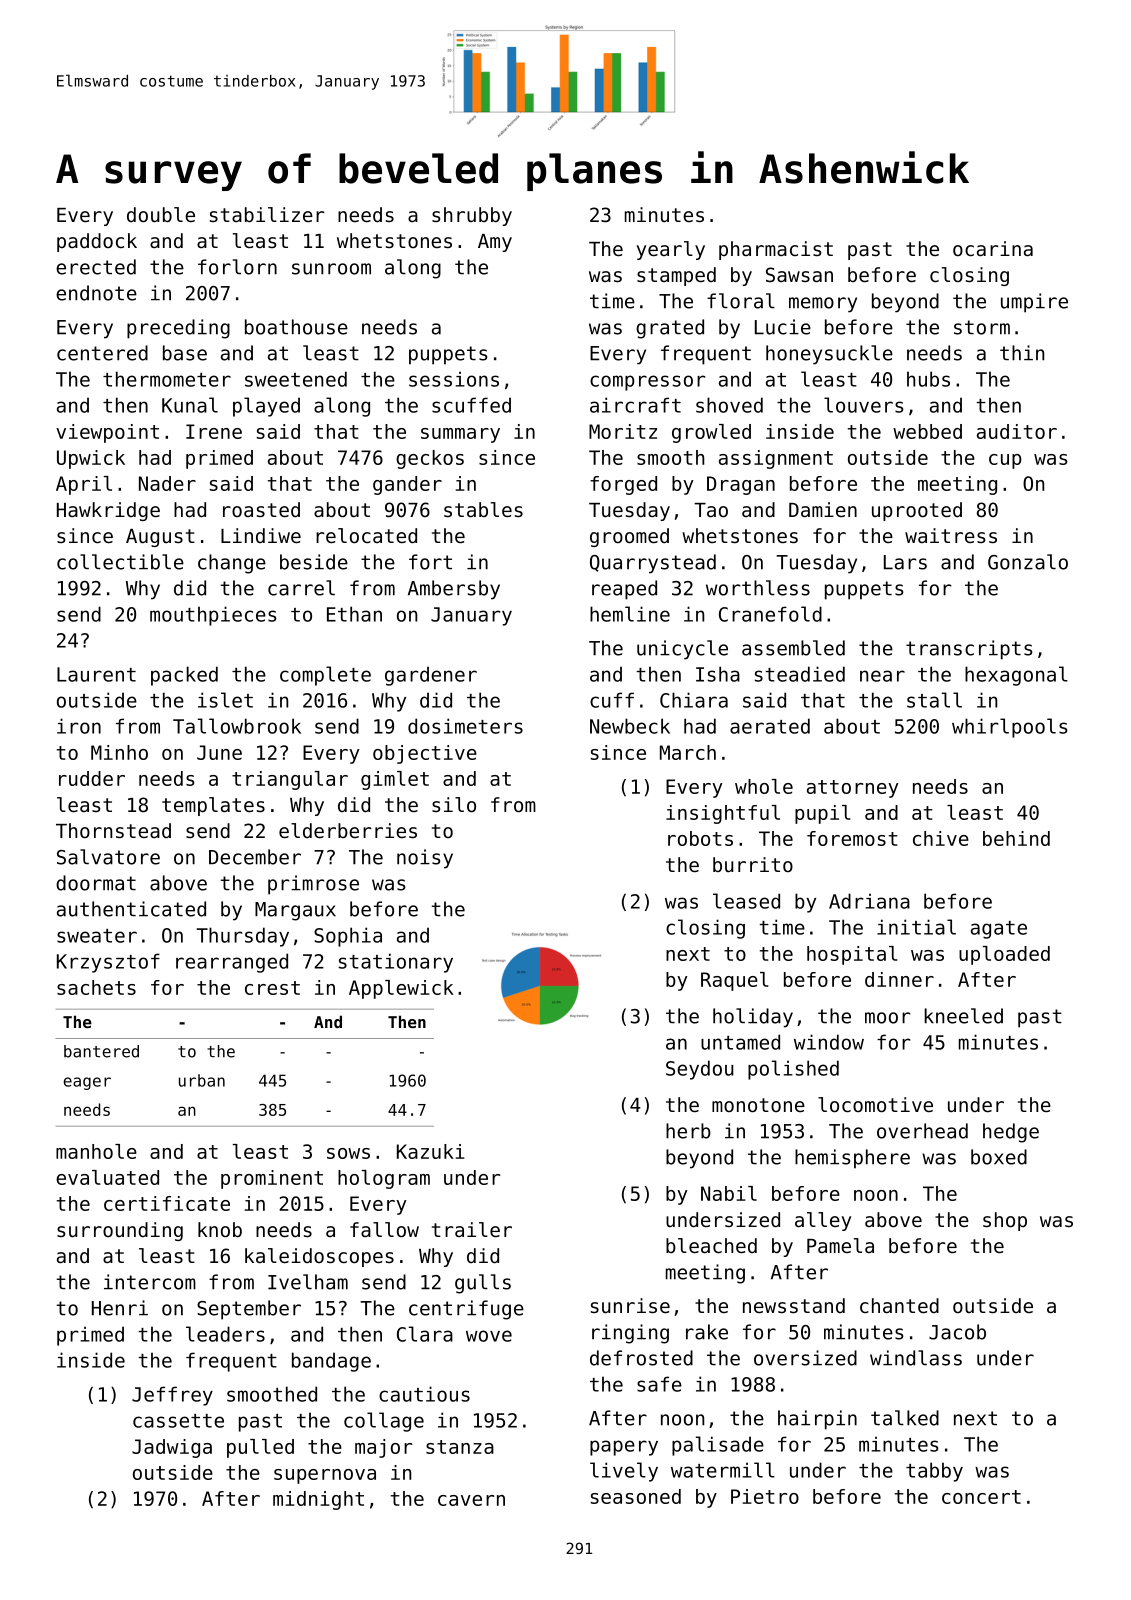  I want to click on webbed, so click(927, 431).
